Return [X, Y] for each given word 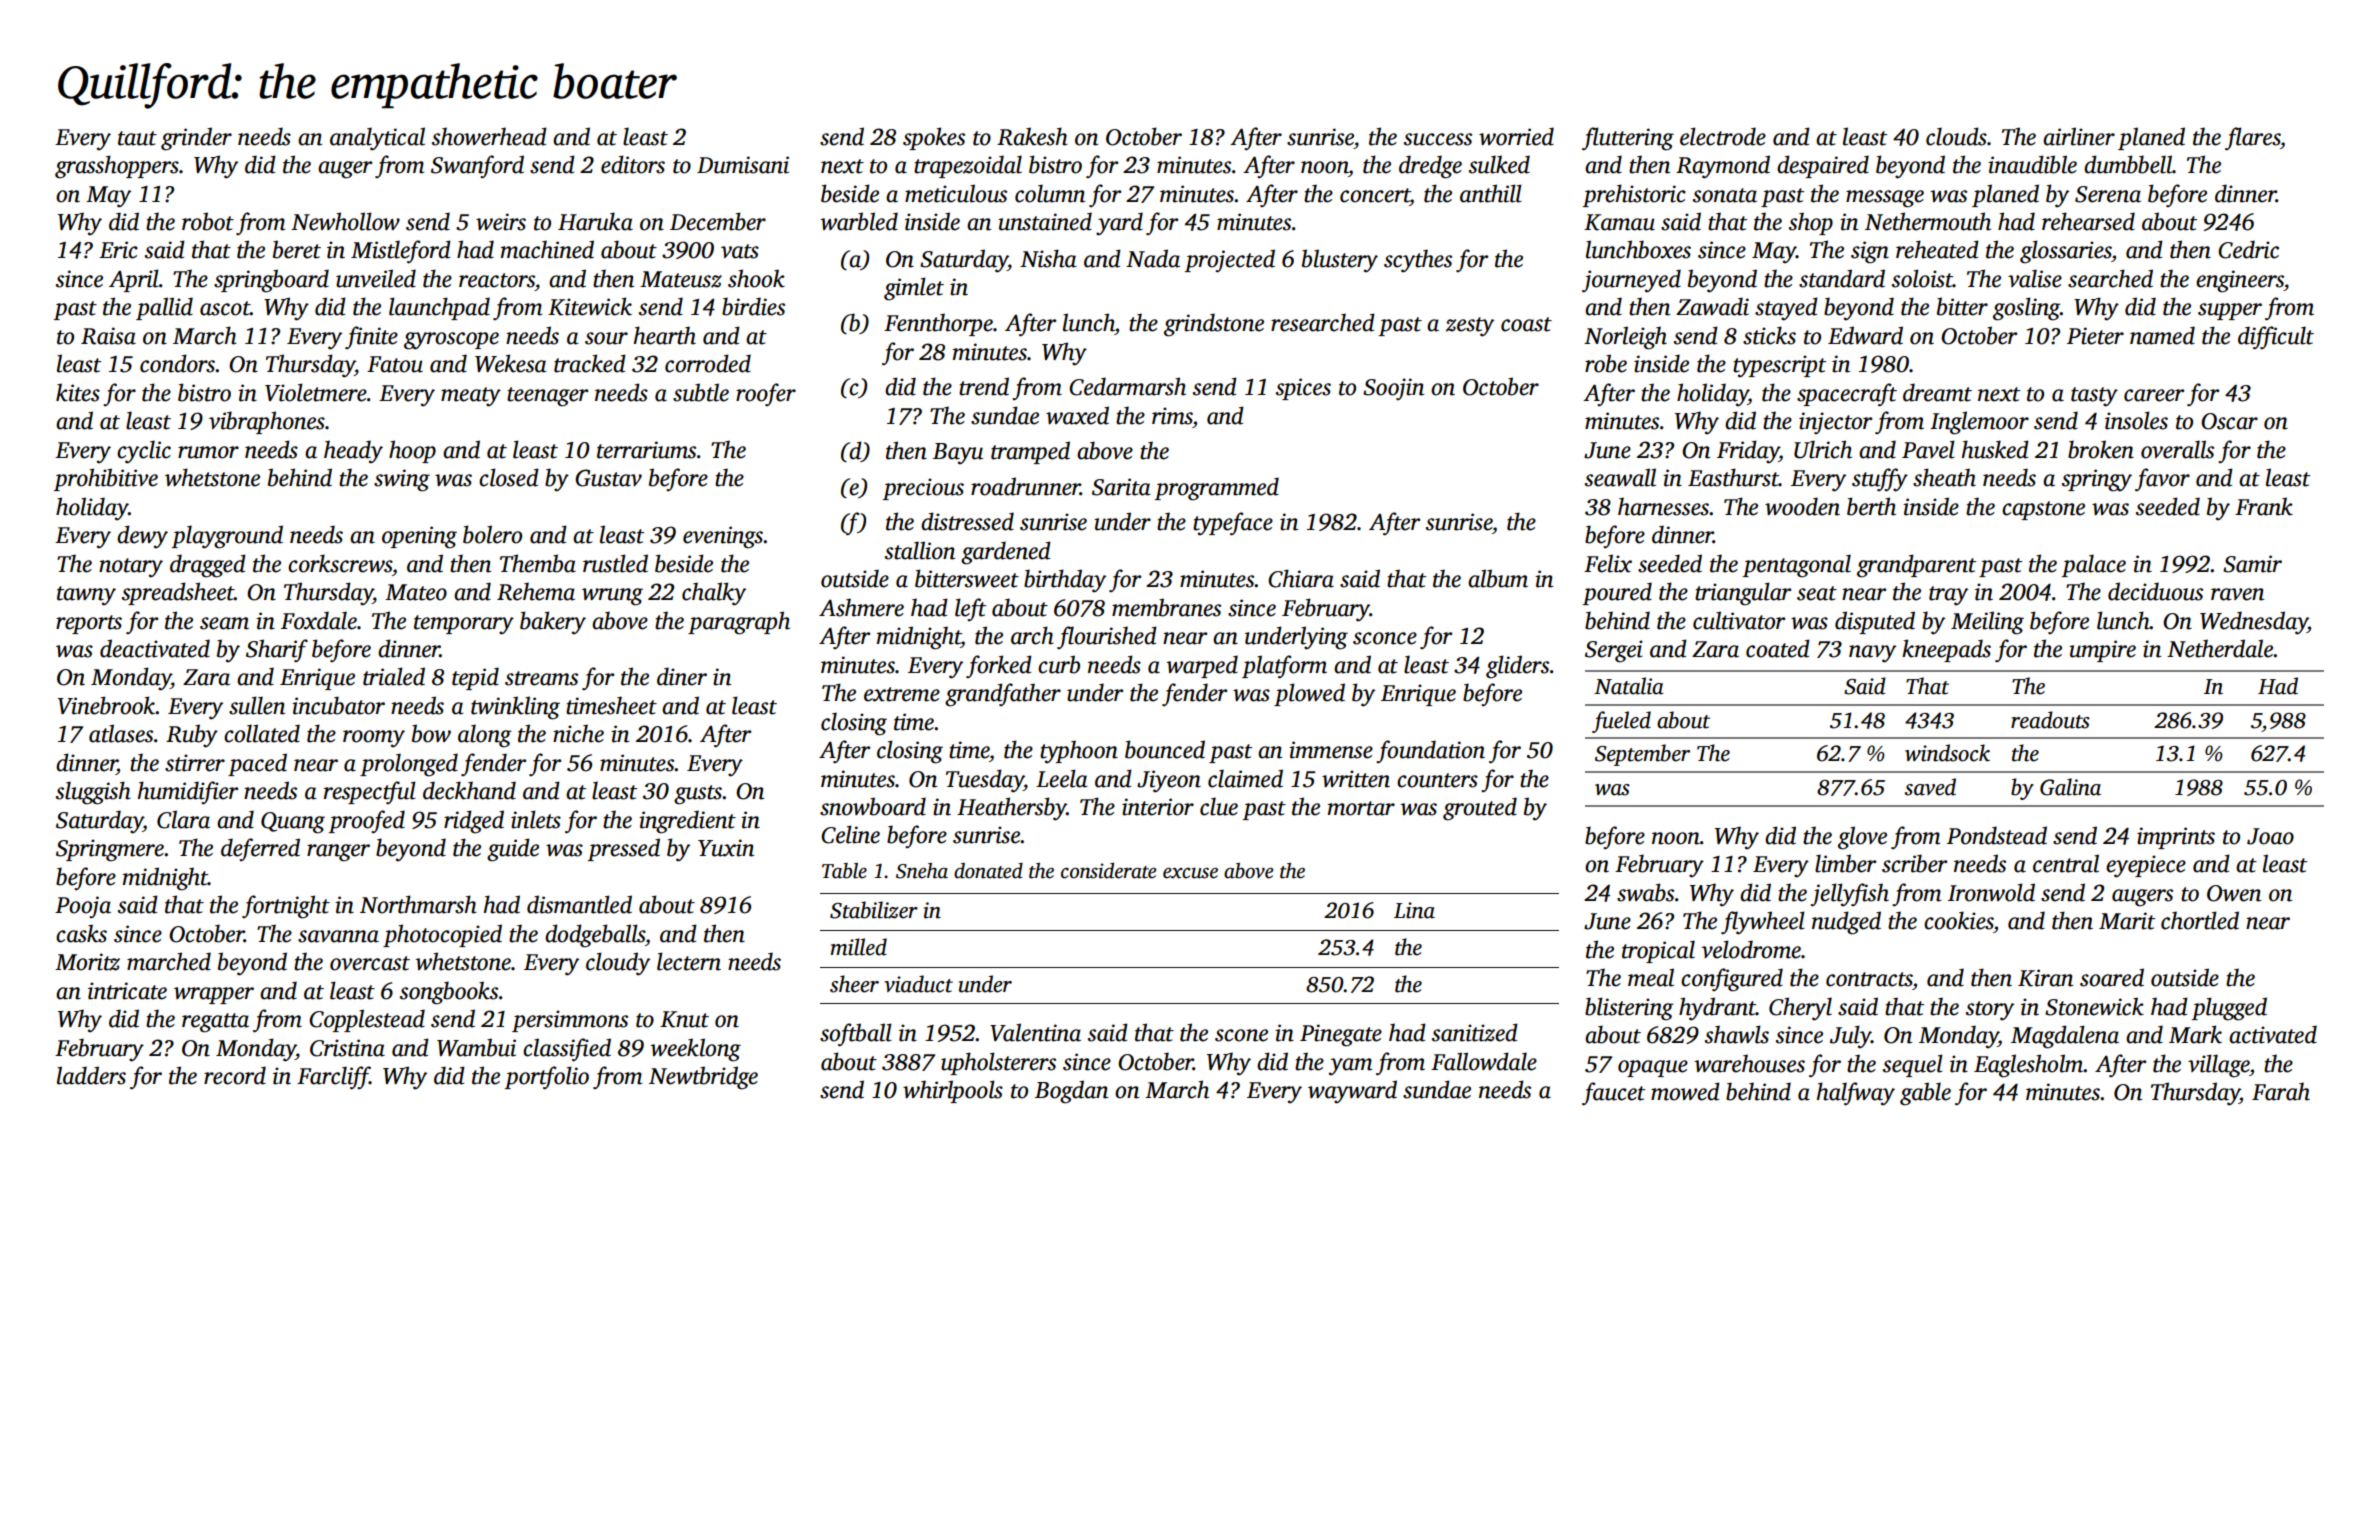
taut [137, 138]
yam [1350, 1067]
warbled [859, 221]
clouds [1956, 136]
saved [1930, 787]
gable [1925, 1094]
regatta [215, 1023]
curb [1059, 664]
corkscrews [340, 563]
